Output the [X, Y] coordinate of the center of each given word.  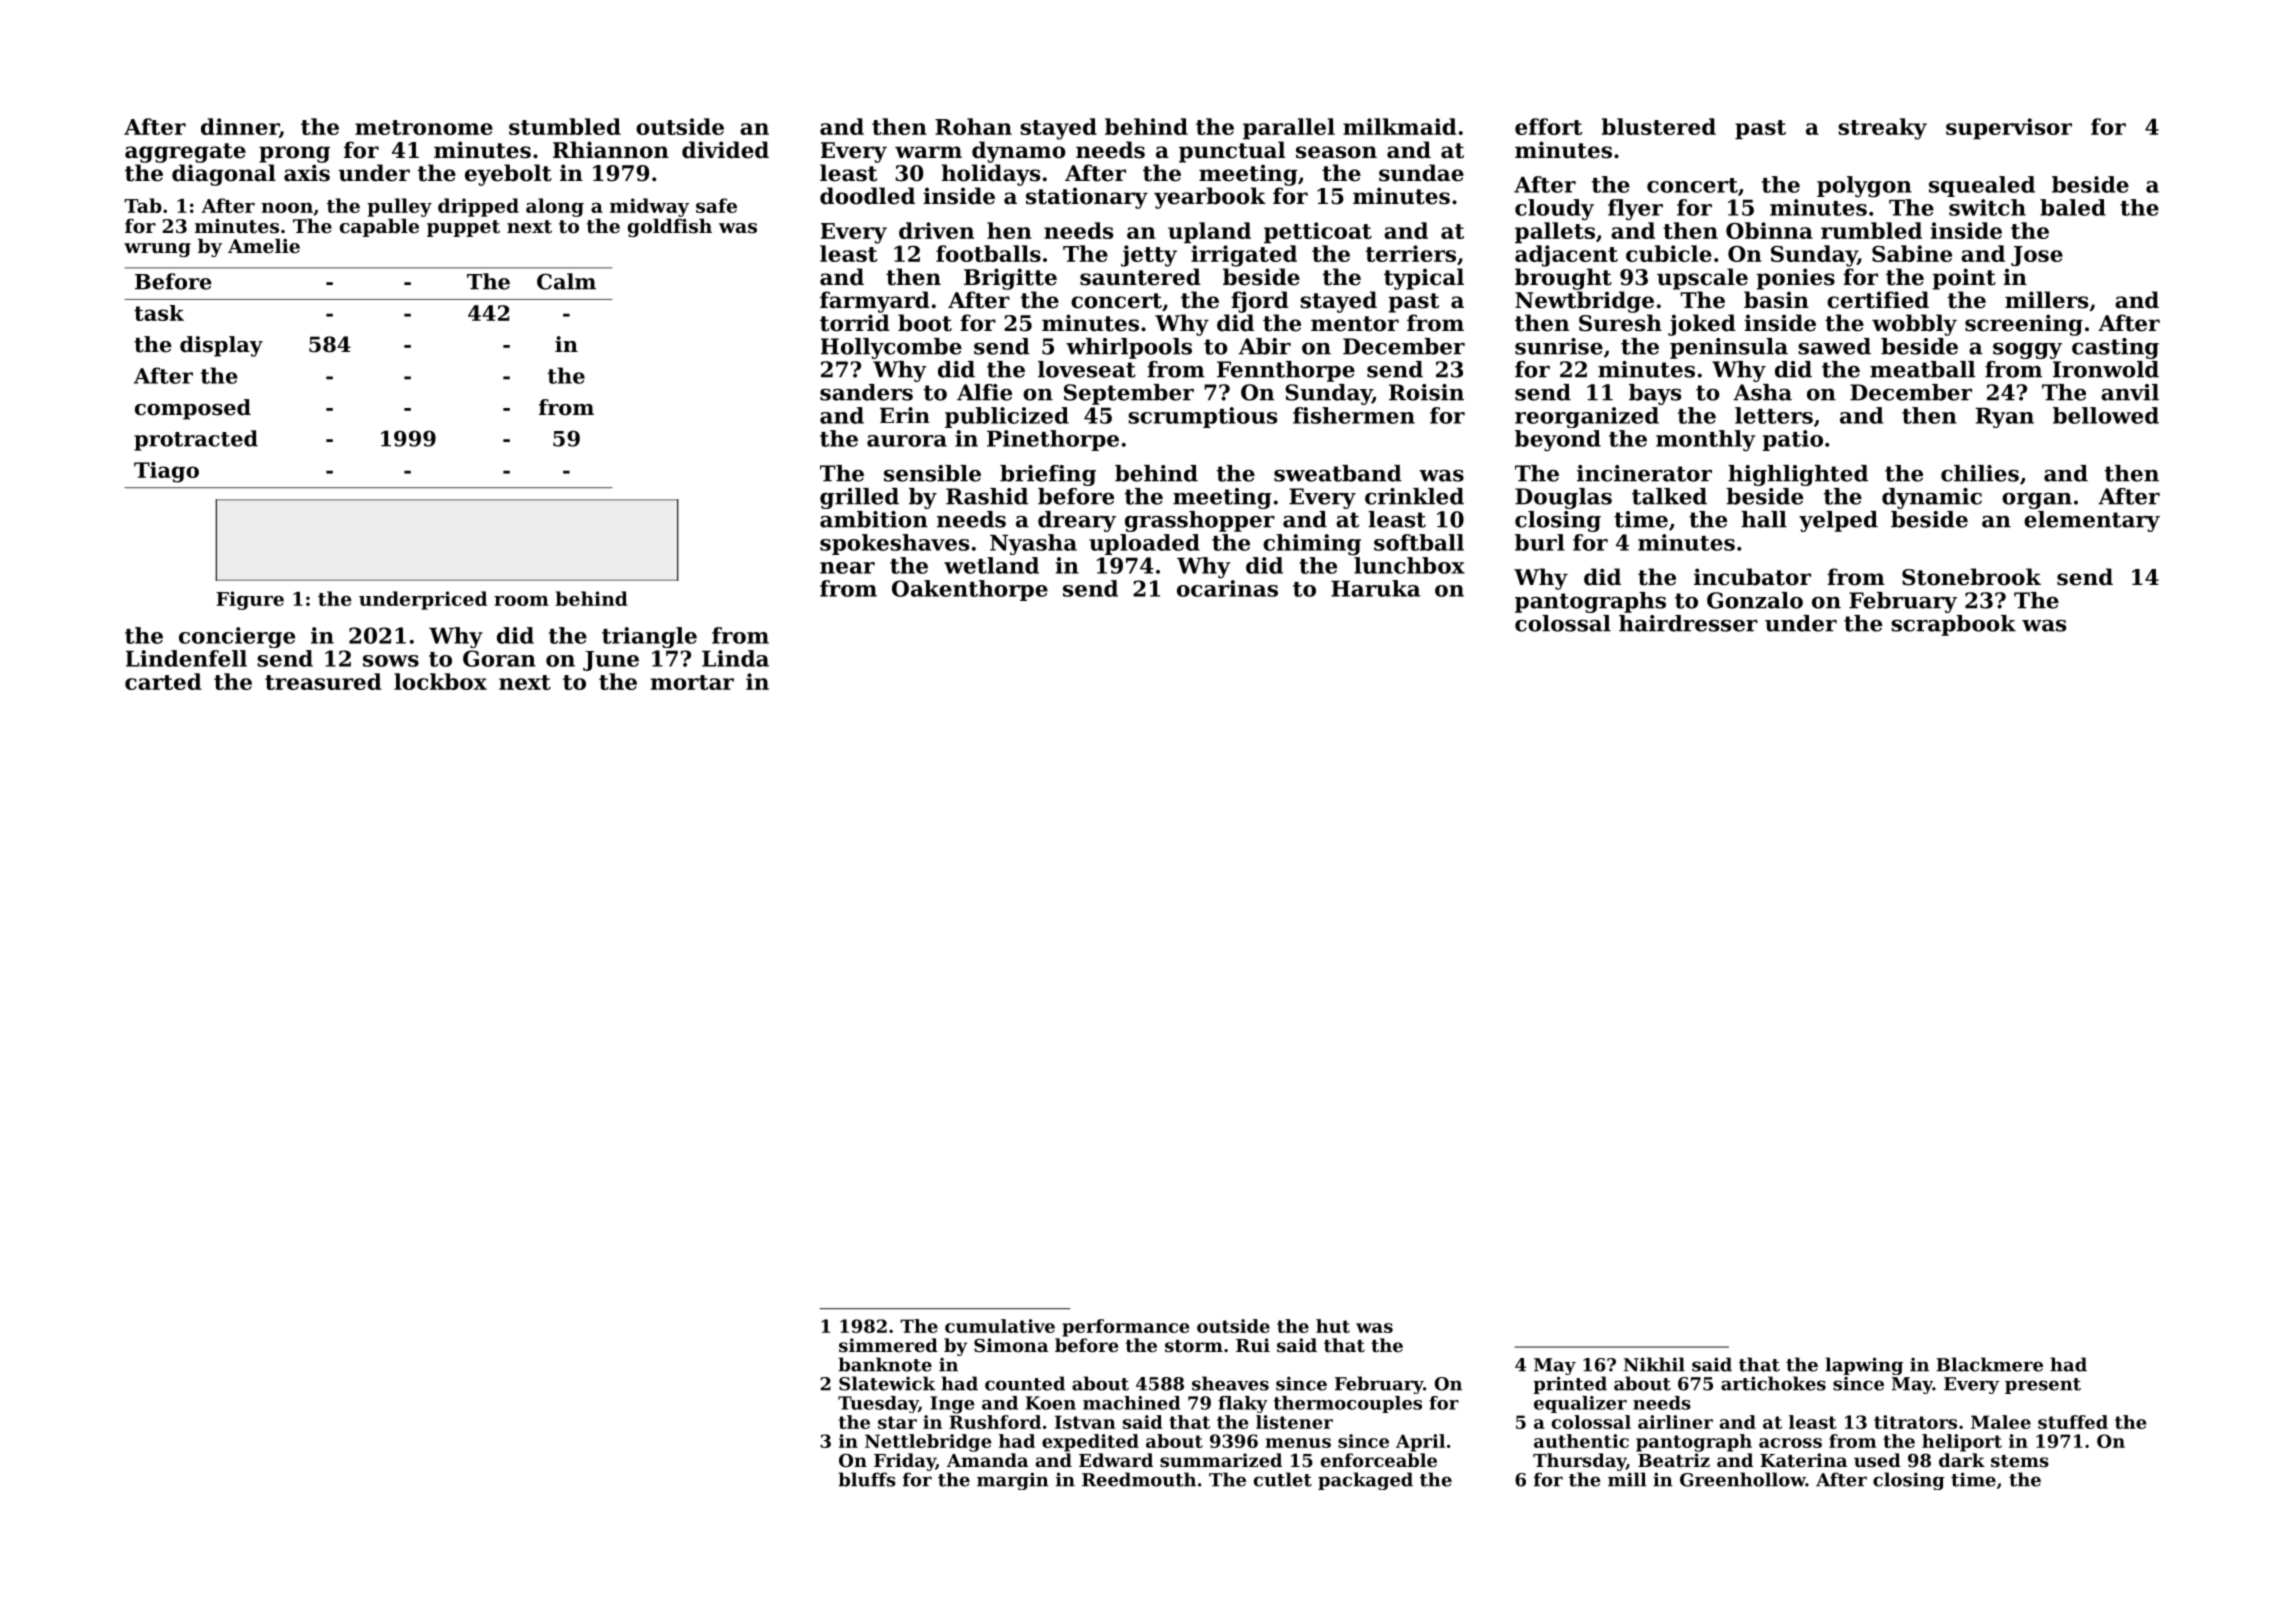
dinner [240, 126]
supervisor [2009, 128]
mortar [692, 682]
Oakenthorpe [970, 590]
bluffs [867, 1479]
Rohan [973, 126]
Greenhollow [1743, 1479]
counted [1025, 1383]
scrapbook [1953, 625]
